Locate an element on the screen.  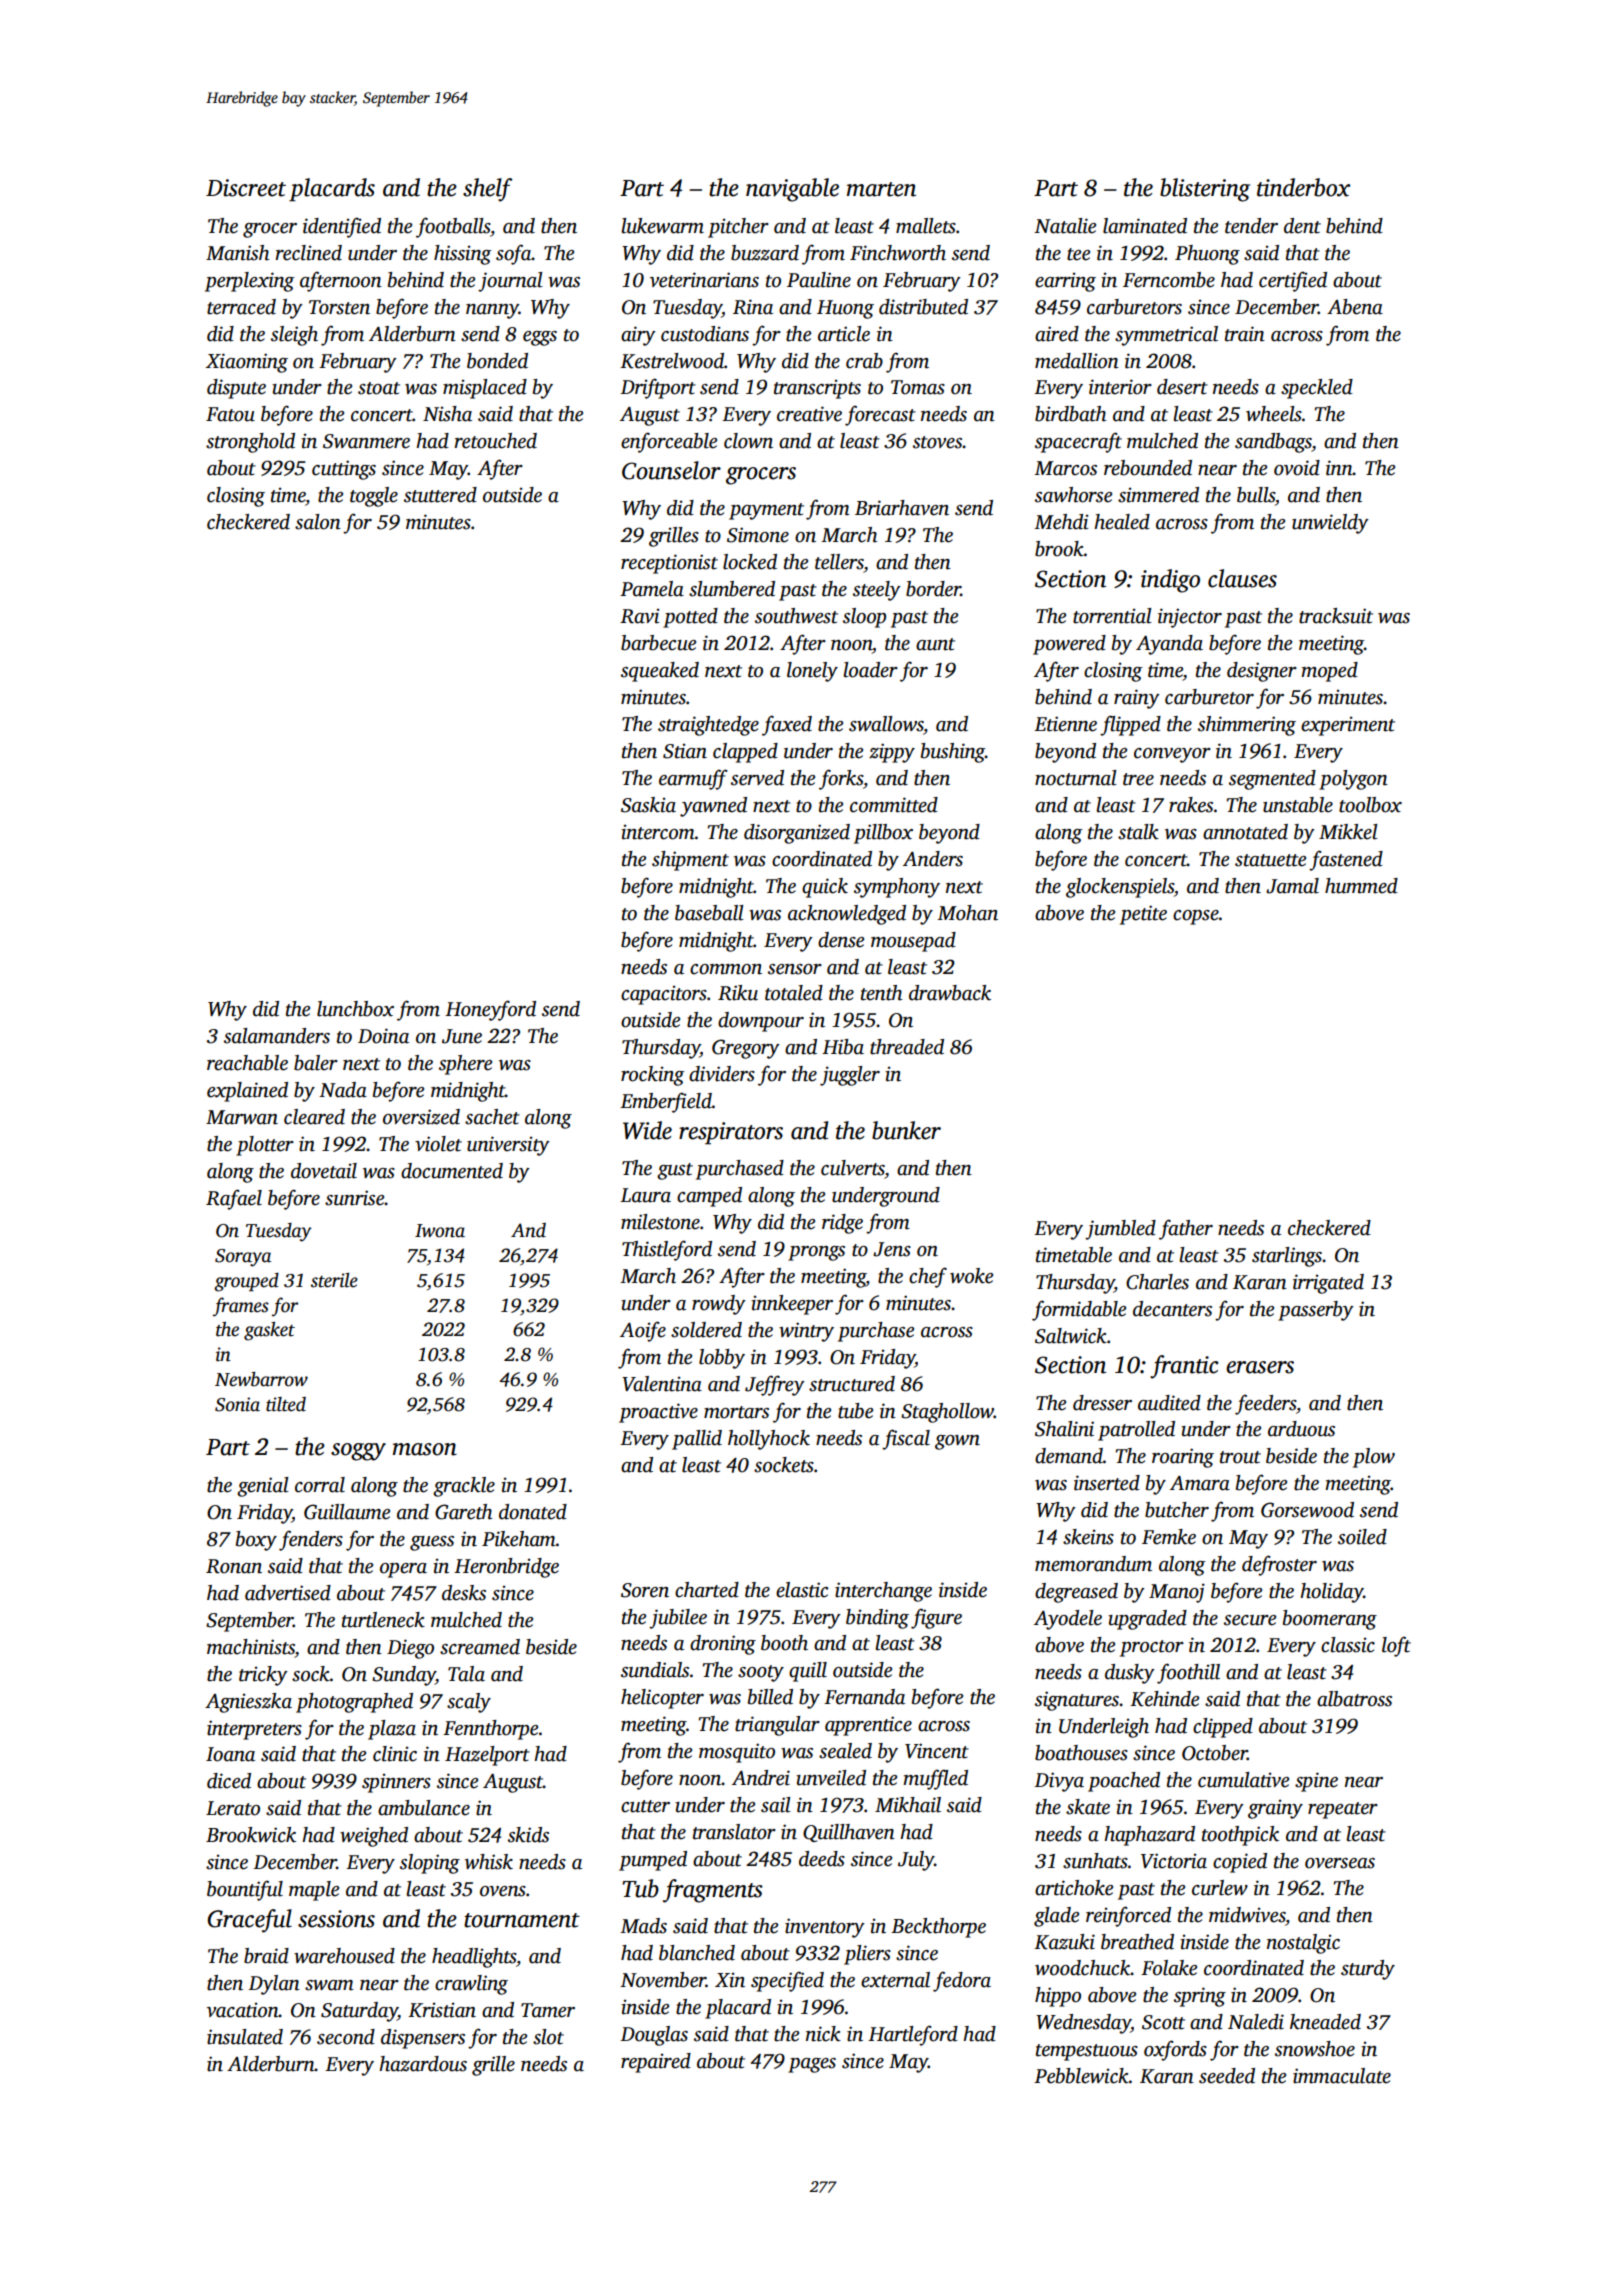
lunchbox is located at coordinates (355, 1009).
